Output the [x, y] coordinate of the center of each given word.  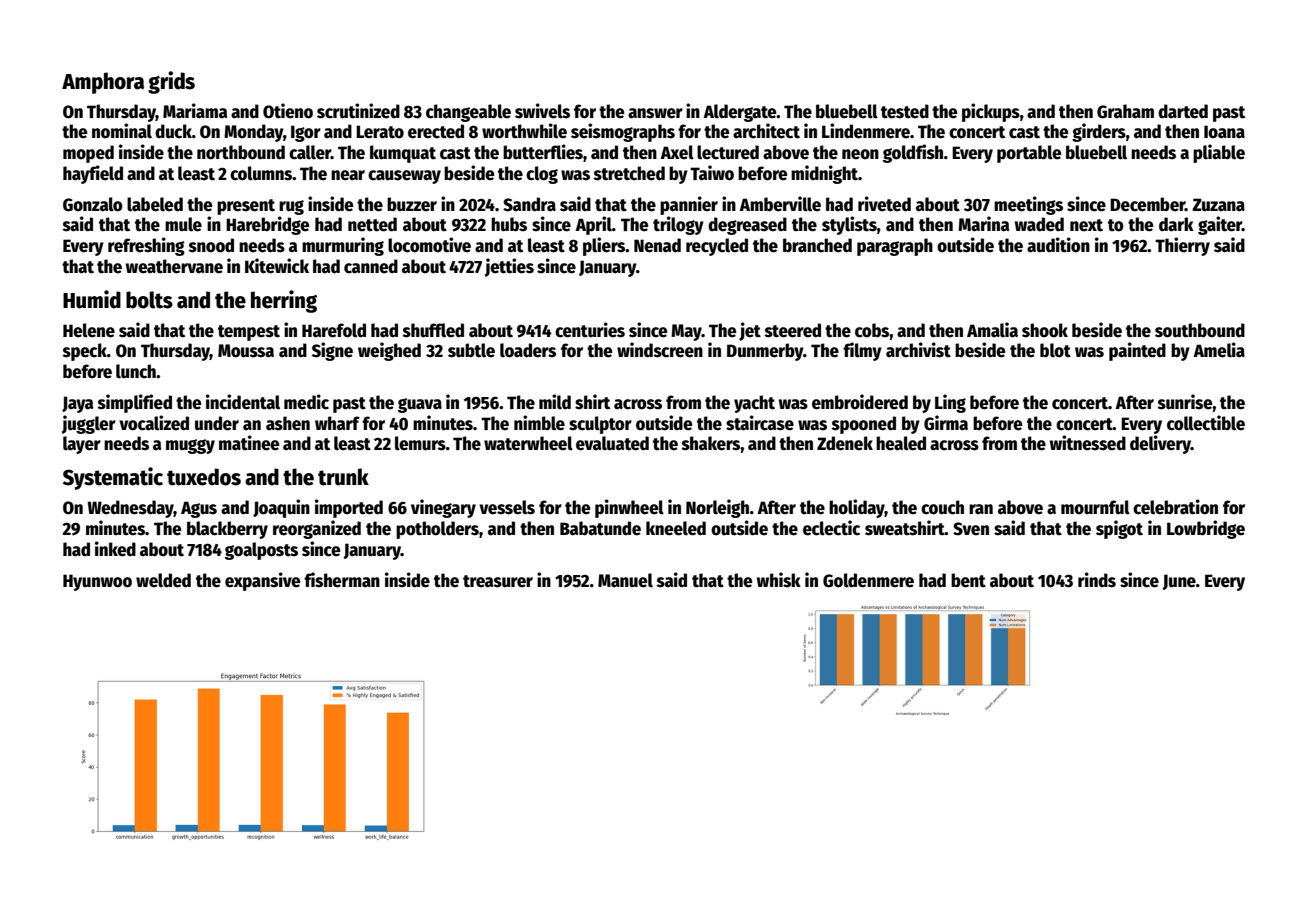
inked [115, 549]
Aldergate [740, 113]
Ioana [1224, 132]
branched [817, 245]
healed [901, 443]
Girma [946, 423]
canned [371, 266]
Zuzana [1218, 205]
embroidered [860, 402]
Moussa [246, 351]
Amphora [103, 83]
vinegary [443, 508]
